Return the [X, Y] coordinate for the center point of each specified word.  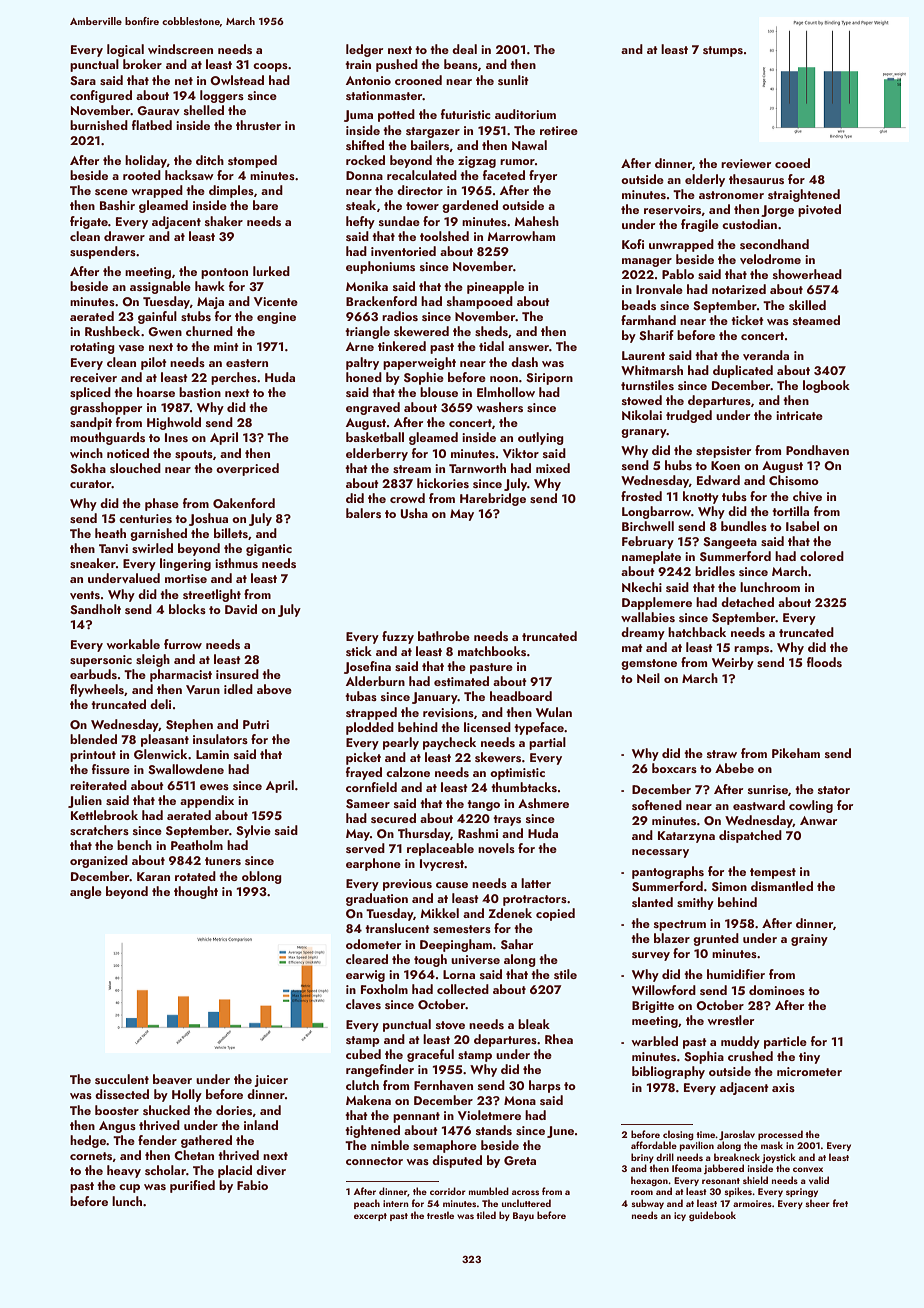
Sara [83, 80]
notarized [739, 289]
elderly [705, 180]
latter [536, 883]
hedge [88, 1141]
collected [463, 989]
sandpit [91, 423]
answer [528, 348]
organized [99, 861]
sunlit [513, 80]
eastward [759, 805]
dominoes [777, 990]
